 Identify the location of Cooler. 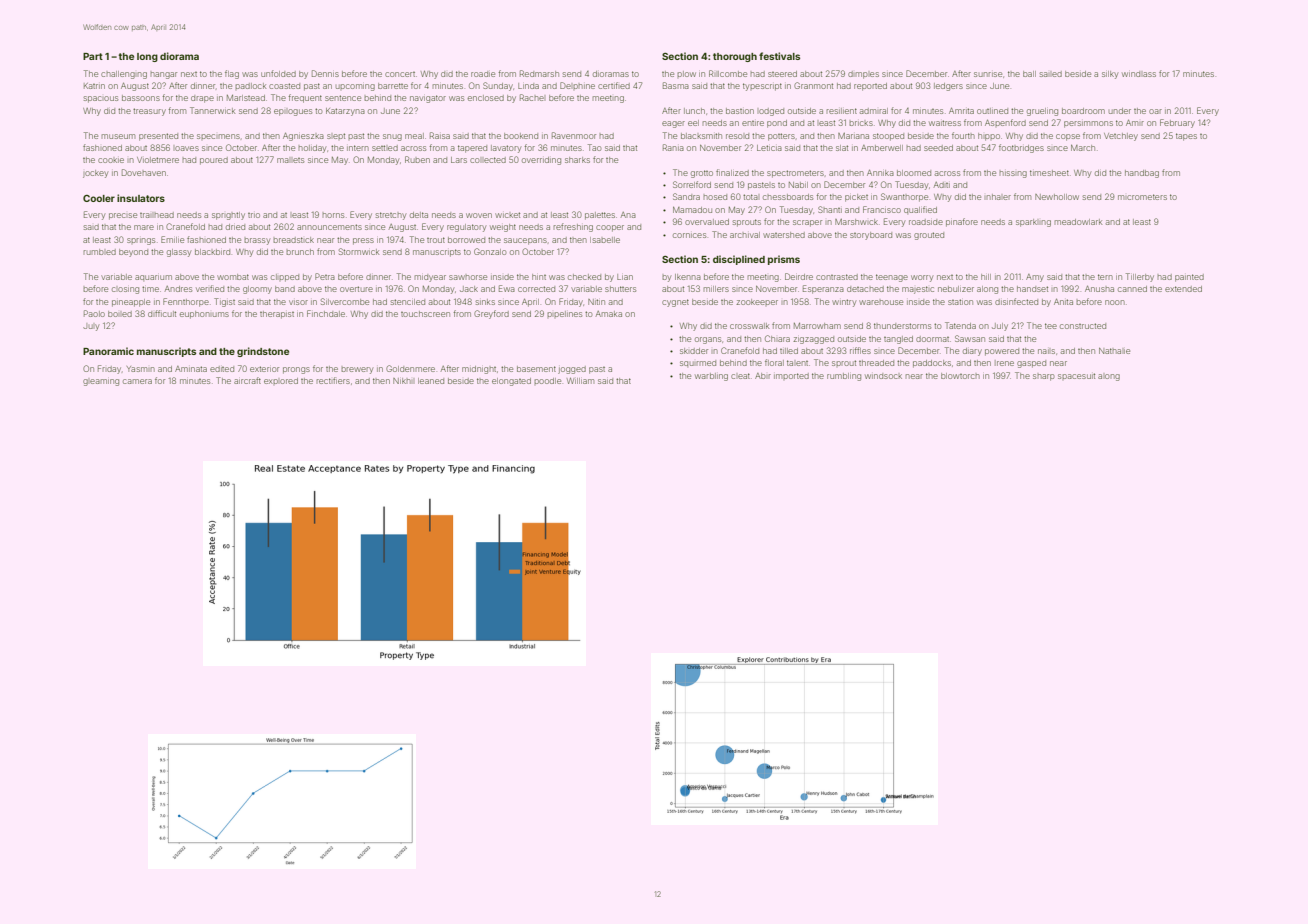
(99, 198).
